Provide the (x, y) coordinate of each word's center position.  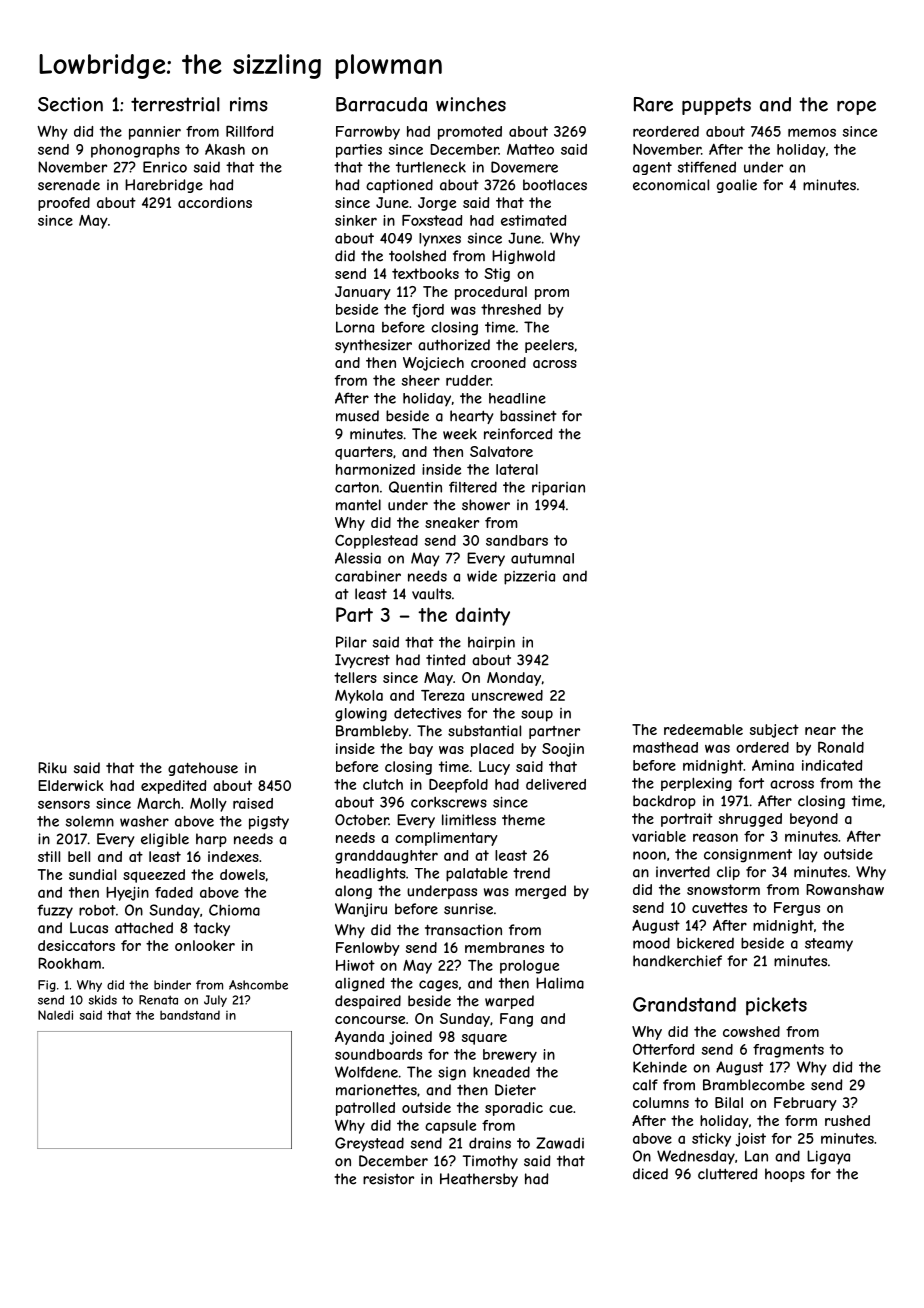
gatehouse (203, 769)
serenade (69, 185)
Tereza (442, 695)
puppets (716, 106)
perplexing (696, 784)
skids (102, 1000)
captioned (399, 186)
